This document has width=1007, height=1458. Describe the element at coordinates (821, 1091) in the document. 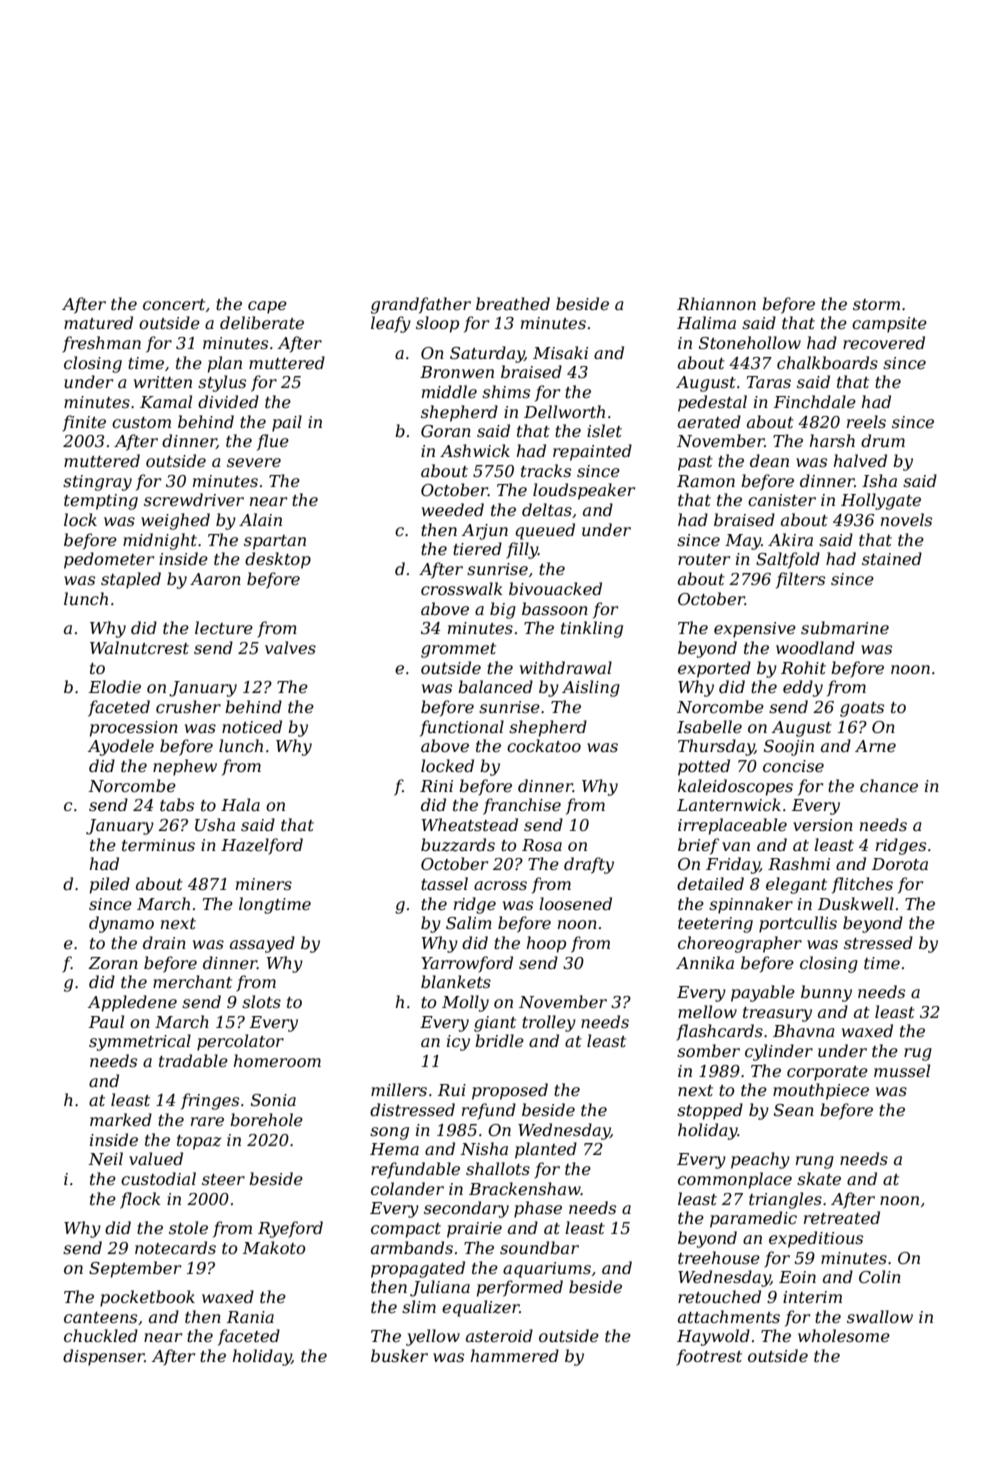

I see `mouthpiece` at that location.
